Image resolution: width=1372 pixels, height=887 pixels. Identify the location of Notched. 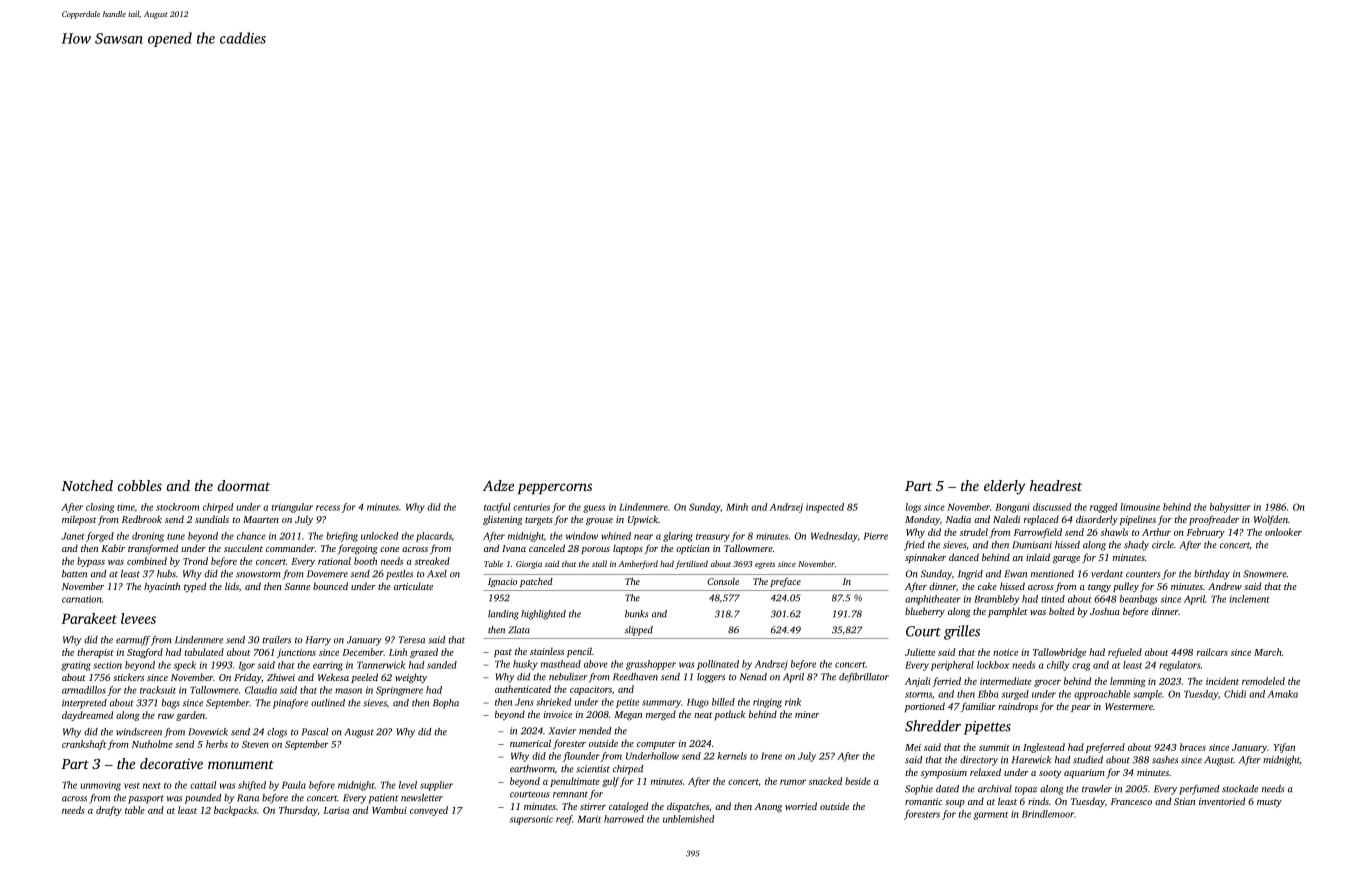
(87, 485).
